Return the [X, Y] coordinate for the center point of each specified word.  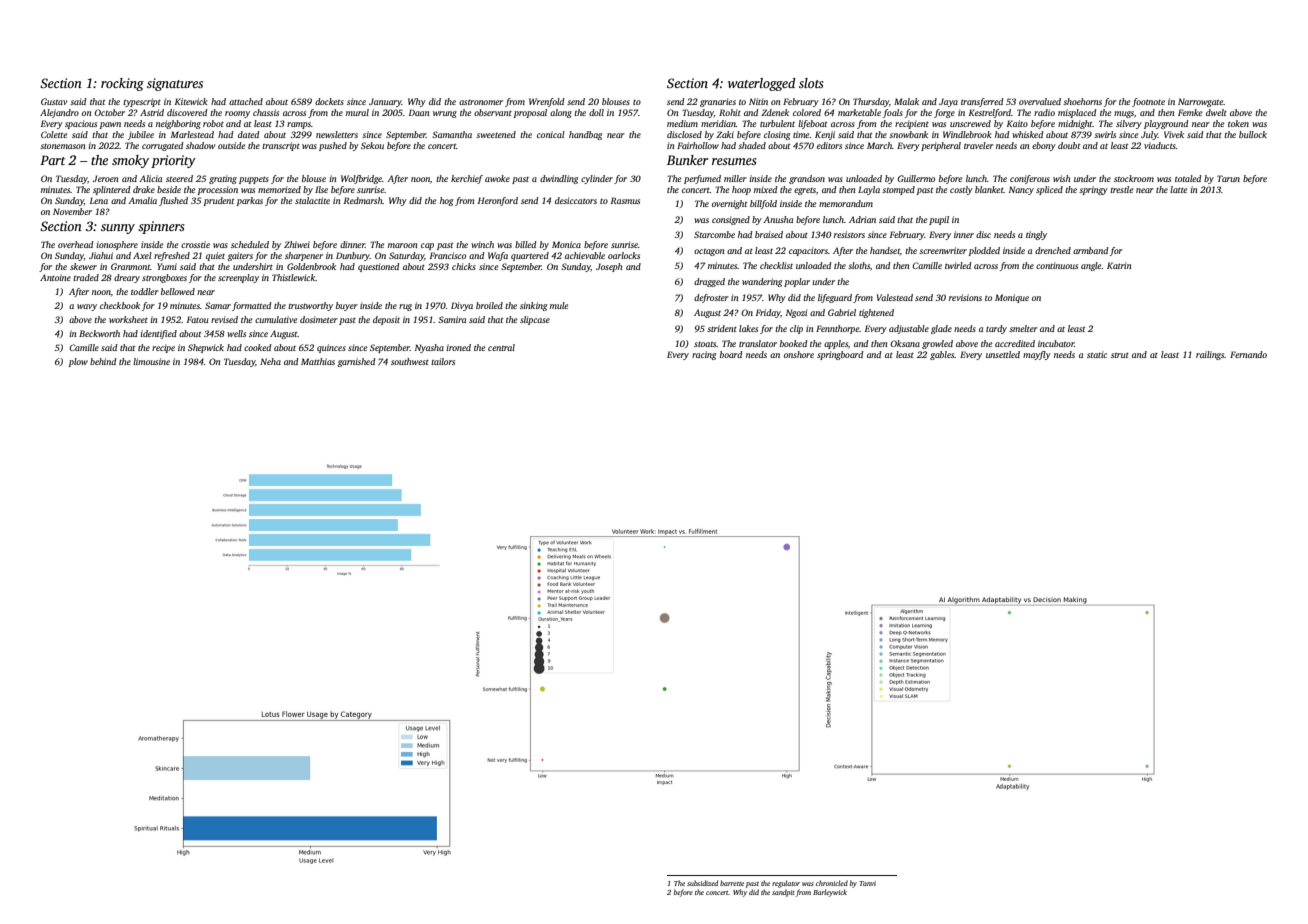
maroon [402, 245]
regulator [786, 884]
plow [78, 362]
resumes [734, 161]
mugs [1124, 114]
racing [704, 355]
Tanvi [867, 883]
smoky [130, 161]
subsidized [702, 883]
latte [1178, 189]
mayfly [1037, 355]
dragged [709, 282]
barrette [732, 883]
